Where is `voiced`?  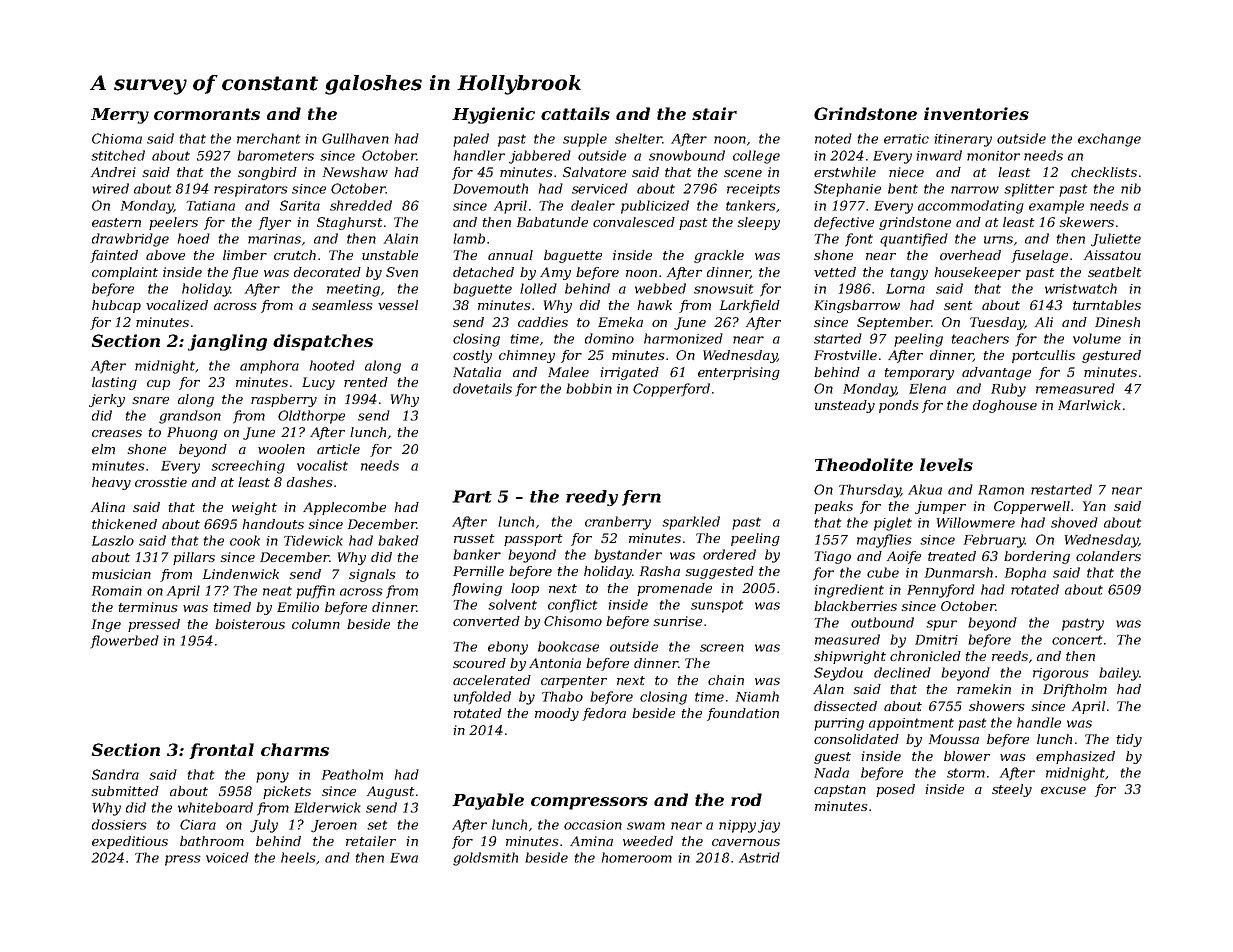 voiced is located at coordinates (227, 857).
